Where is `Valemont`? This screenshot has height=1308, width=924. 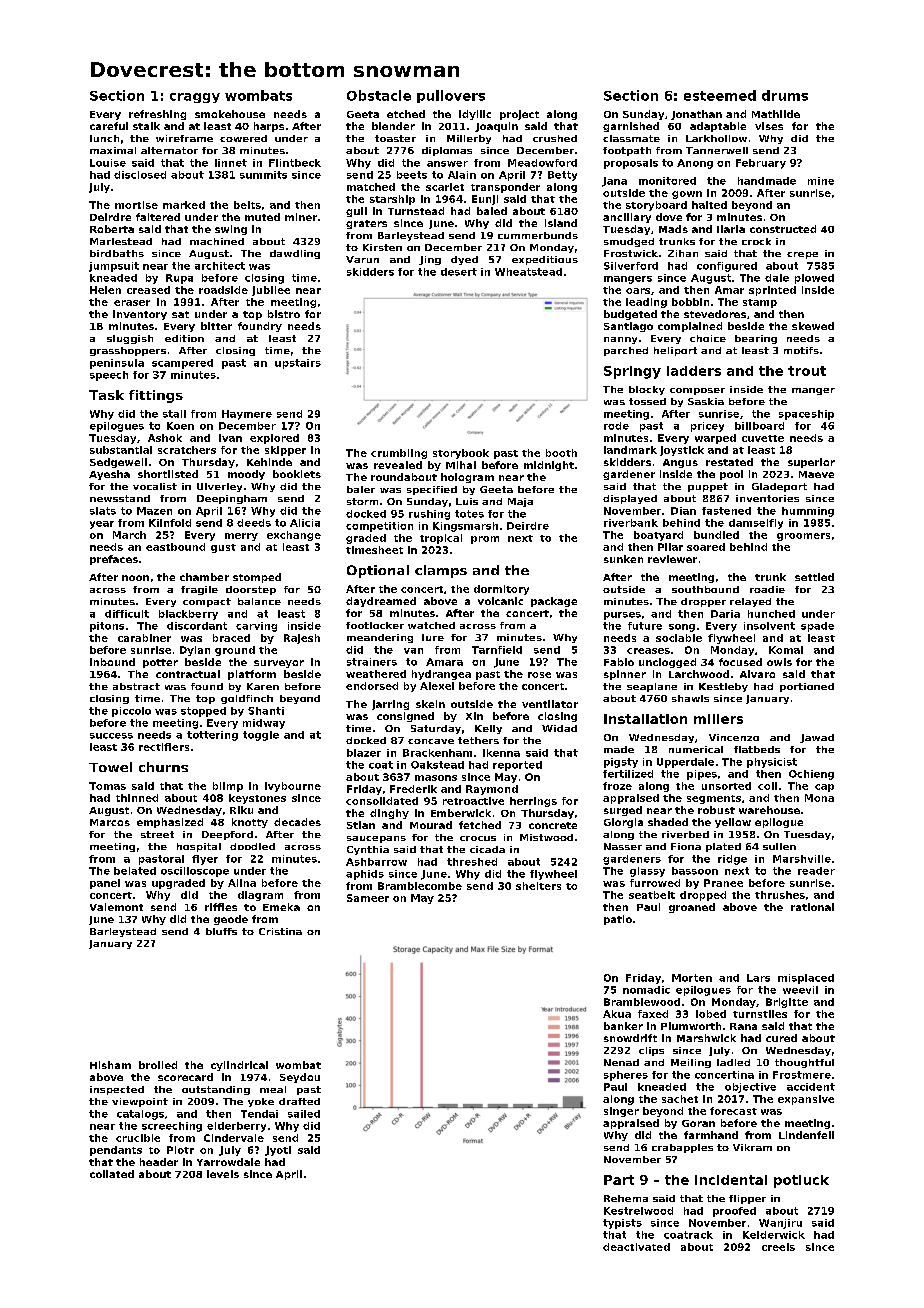 Valemont is located at coordinates (116, 907).
